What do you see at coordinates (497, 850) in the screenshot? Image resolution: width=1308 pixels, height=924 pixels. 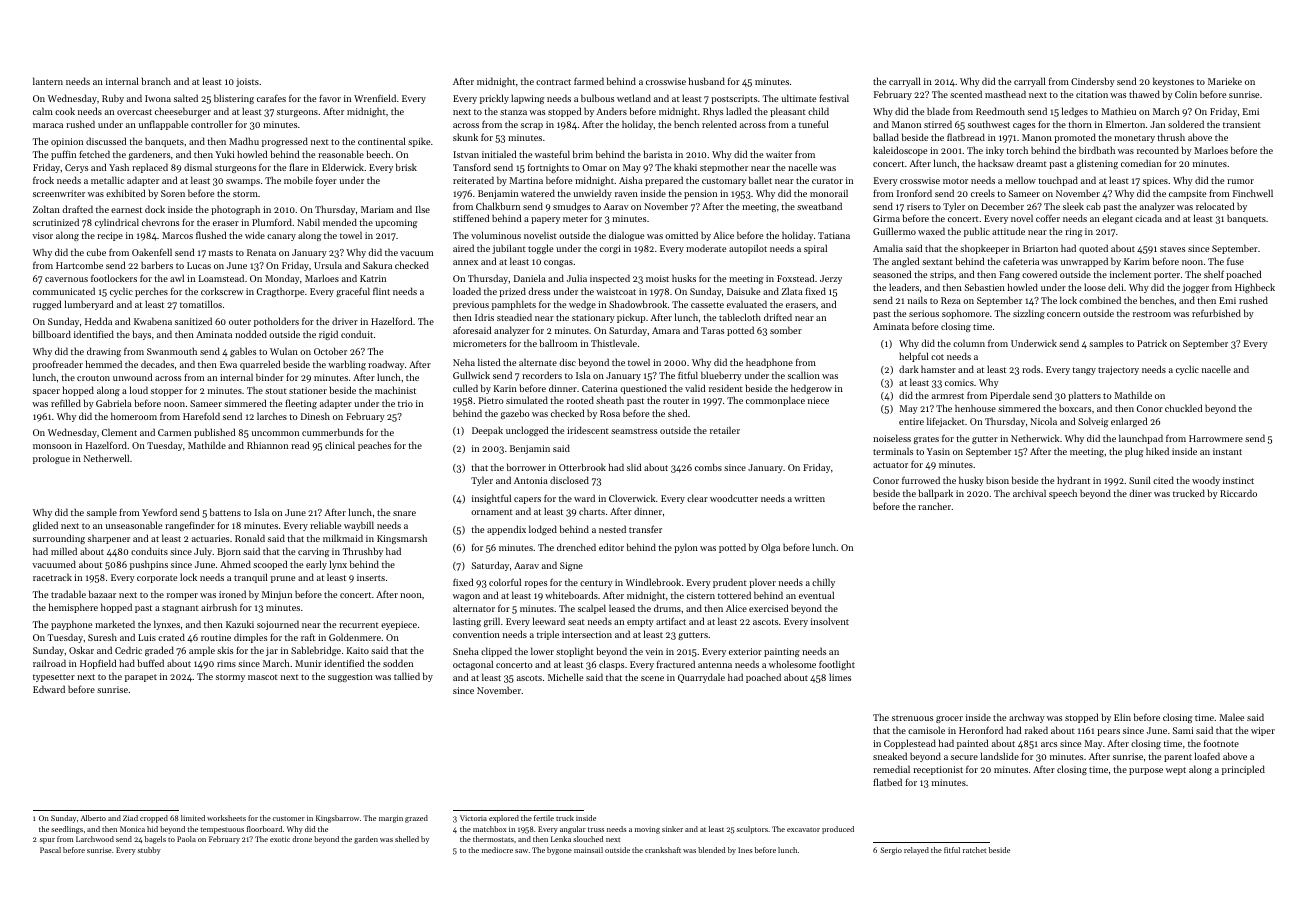 I see `mediocre` at bounding box center [497, 850].
